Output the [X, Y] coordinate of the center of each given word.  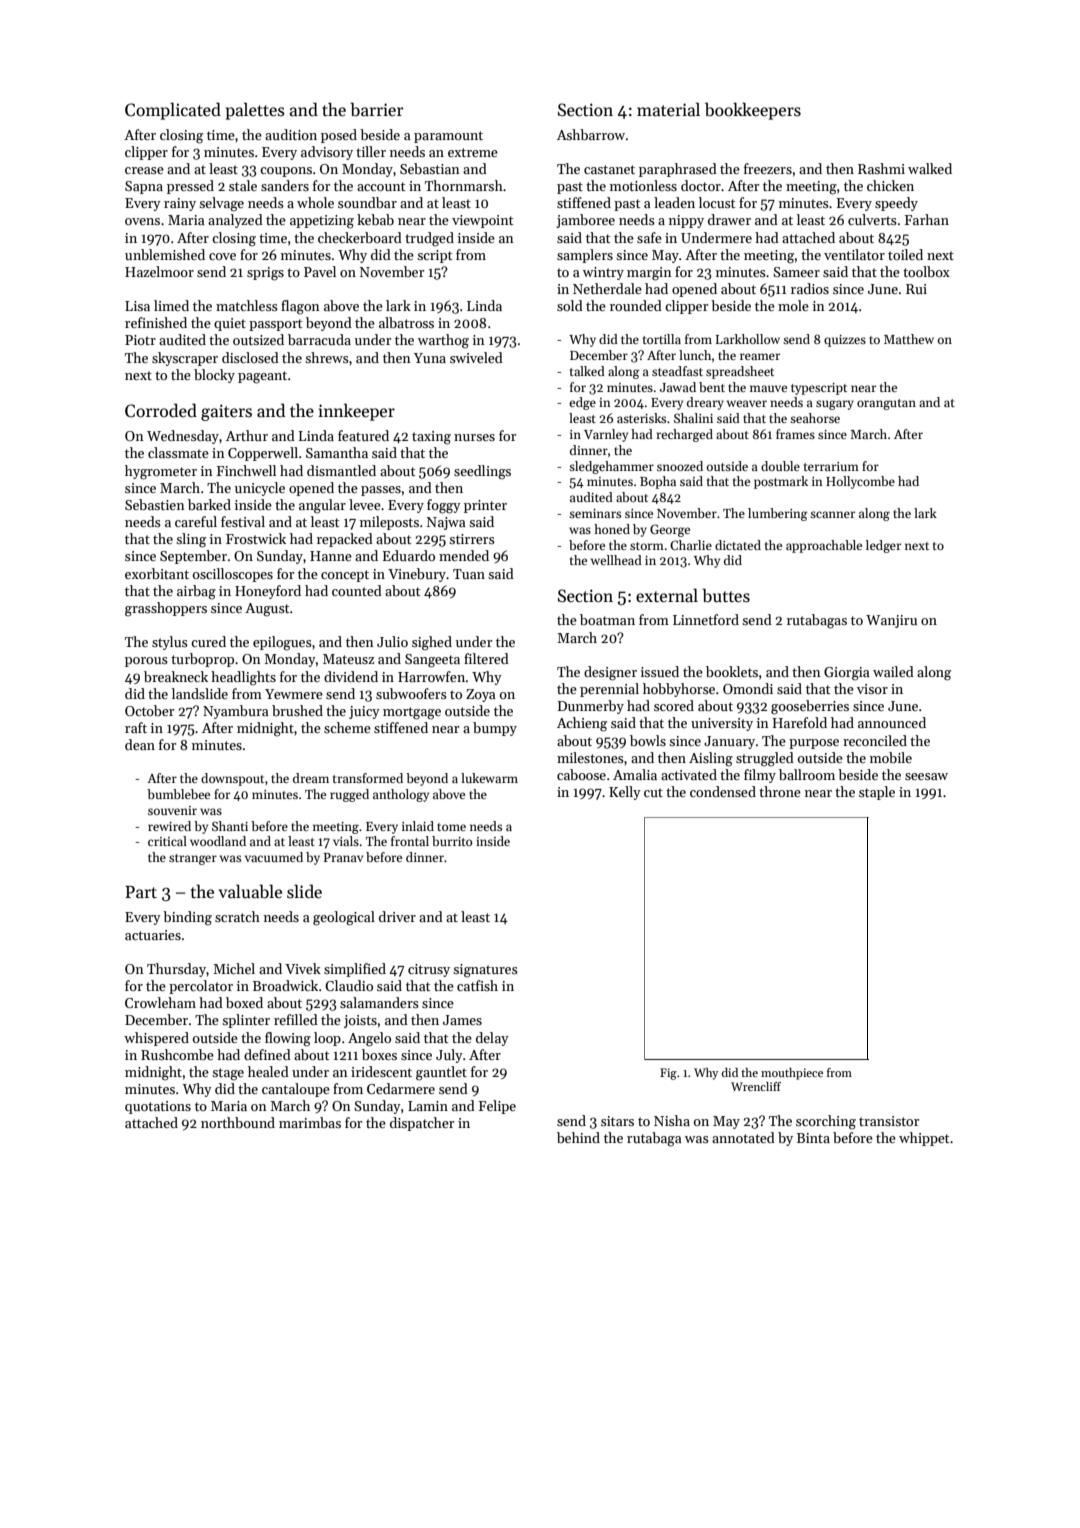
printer [485, 506]
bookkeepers [753, 111]
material [668, 109]
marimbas [310, 1122]
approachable [824, 546]
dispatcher [422, 1124]
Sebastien [155, 504]
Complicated [173, 111]
